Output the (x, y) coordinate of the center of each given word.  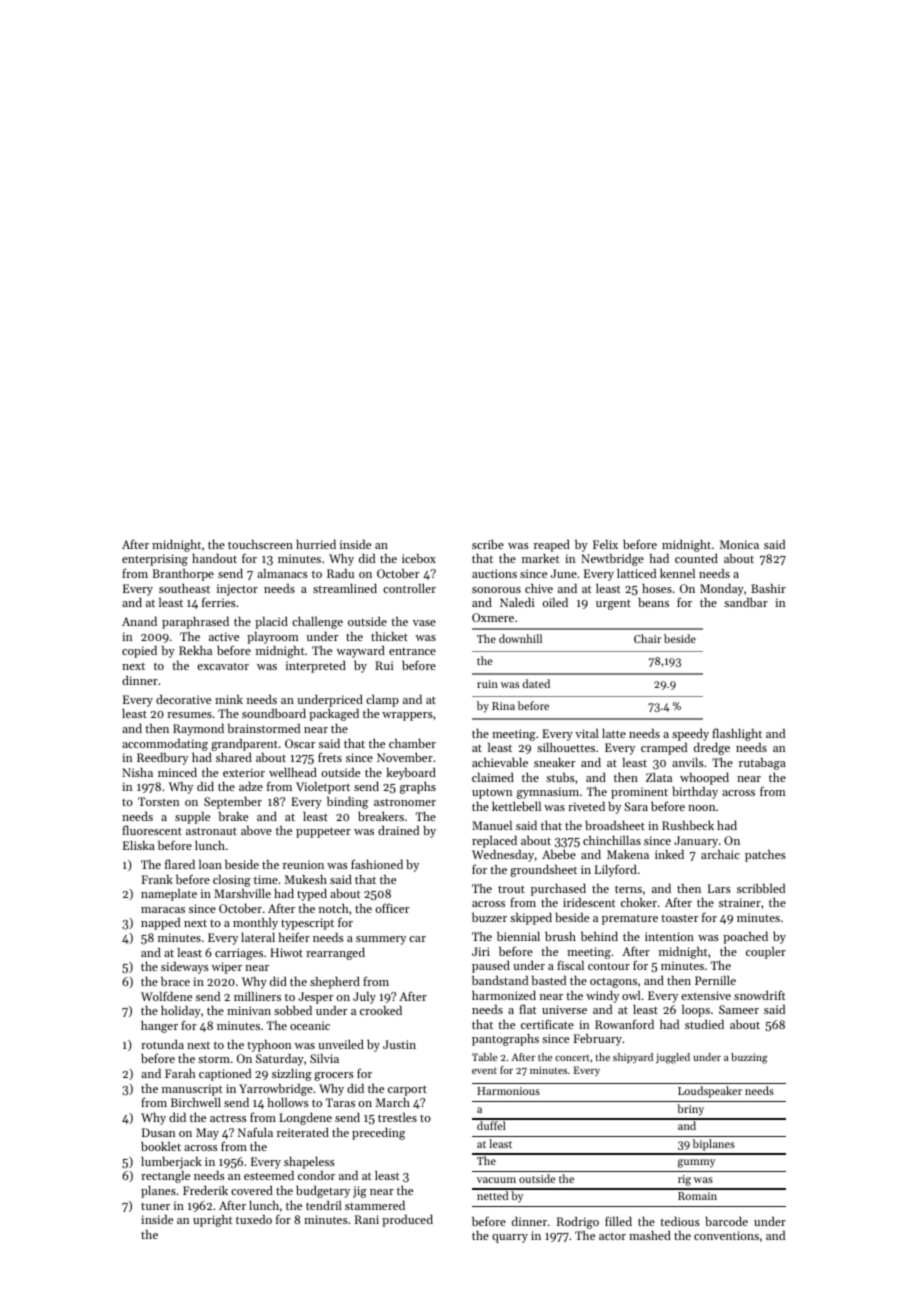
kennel (677, 573)
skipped (531, 918)
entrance (412, 651)
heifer (294, 937)
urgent (613, 604)
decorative (183, 699)
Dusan (158, 1132)
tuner (155, 1206)
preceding (378, 1133)
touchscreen (260, 544)
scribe (488, 544)
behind (599, 936)
